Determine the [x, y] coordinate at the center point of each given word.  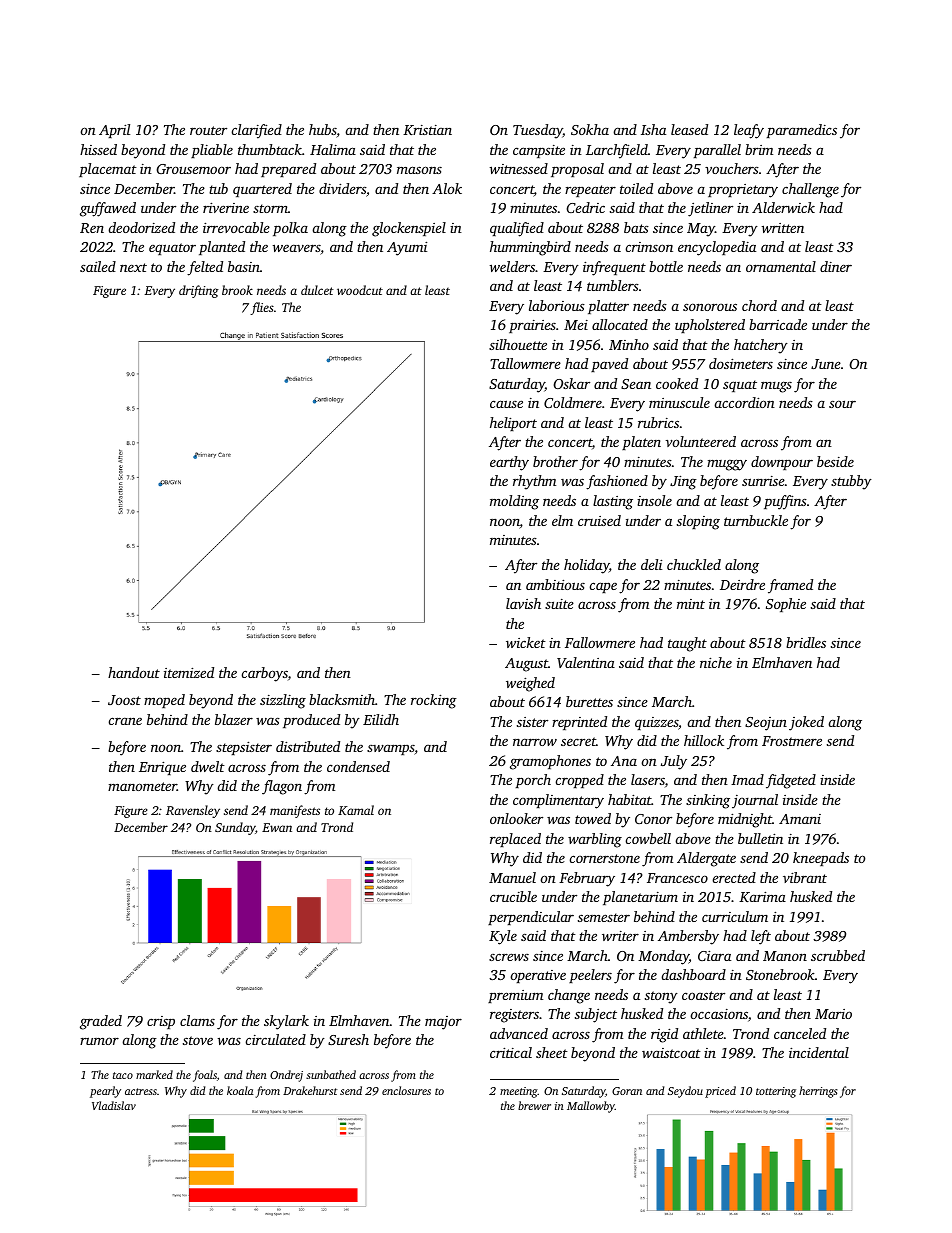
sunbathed [331, 1074]
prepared [288, 170]
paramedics [802, 131]
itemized [189, 672]
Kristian [427, 130]
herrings [818, 1092]
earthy [509, 463]
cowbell [648, 838]
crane [125, 721]
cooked [677, 383]
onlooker [516, 818]
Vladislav [114, 1105]
